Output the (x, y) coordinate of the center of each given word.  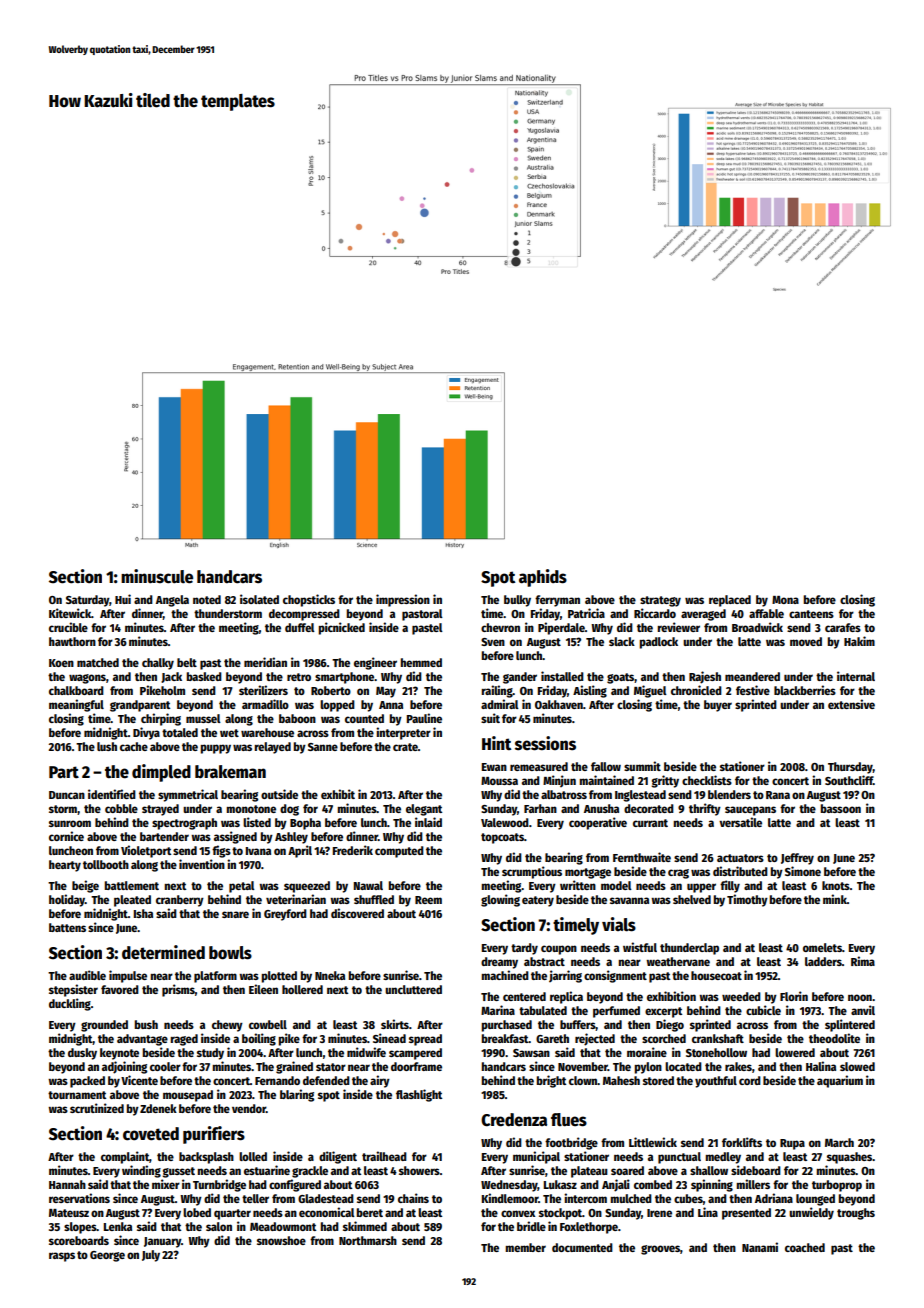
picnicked (341, 628)
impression (403, 600)
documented (582, 1247)
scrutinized (97, 1108)
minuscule (157, 576)
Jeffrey (797, 859)
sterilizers (263, 690)
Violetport (146, 851)
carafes (843, 627)
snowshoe (281, 1240)
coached (805, 1247)
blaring (297, 1095)
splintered (850, 1025)
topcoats (502, 838)
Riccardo (655, 613)
